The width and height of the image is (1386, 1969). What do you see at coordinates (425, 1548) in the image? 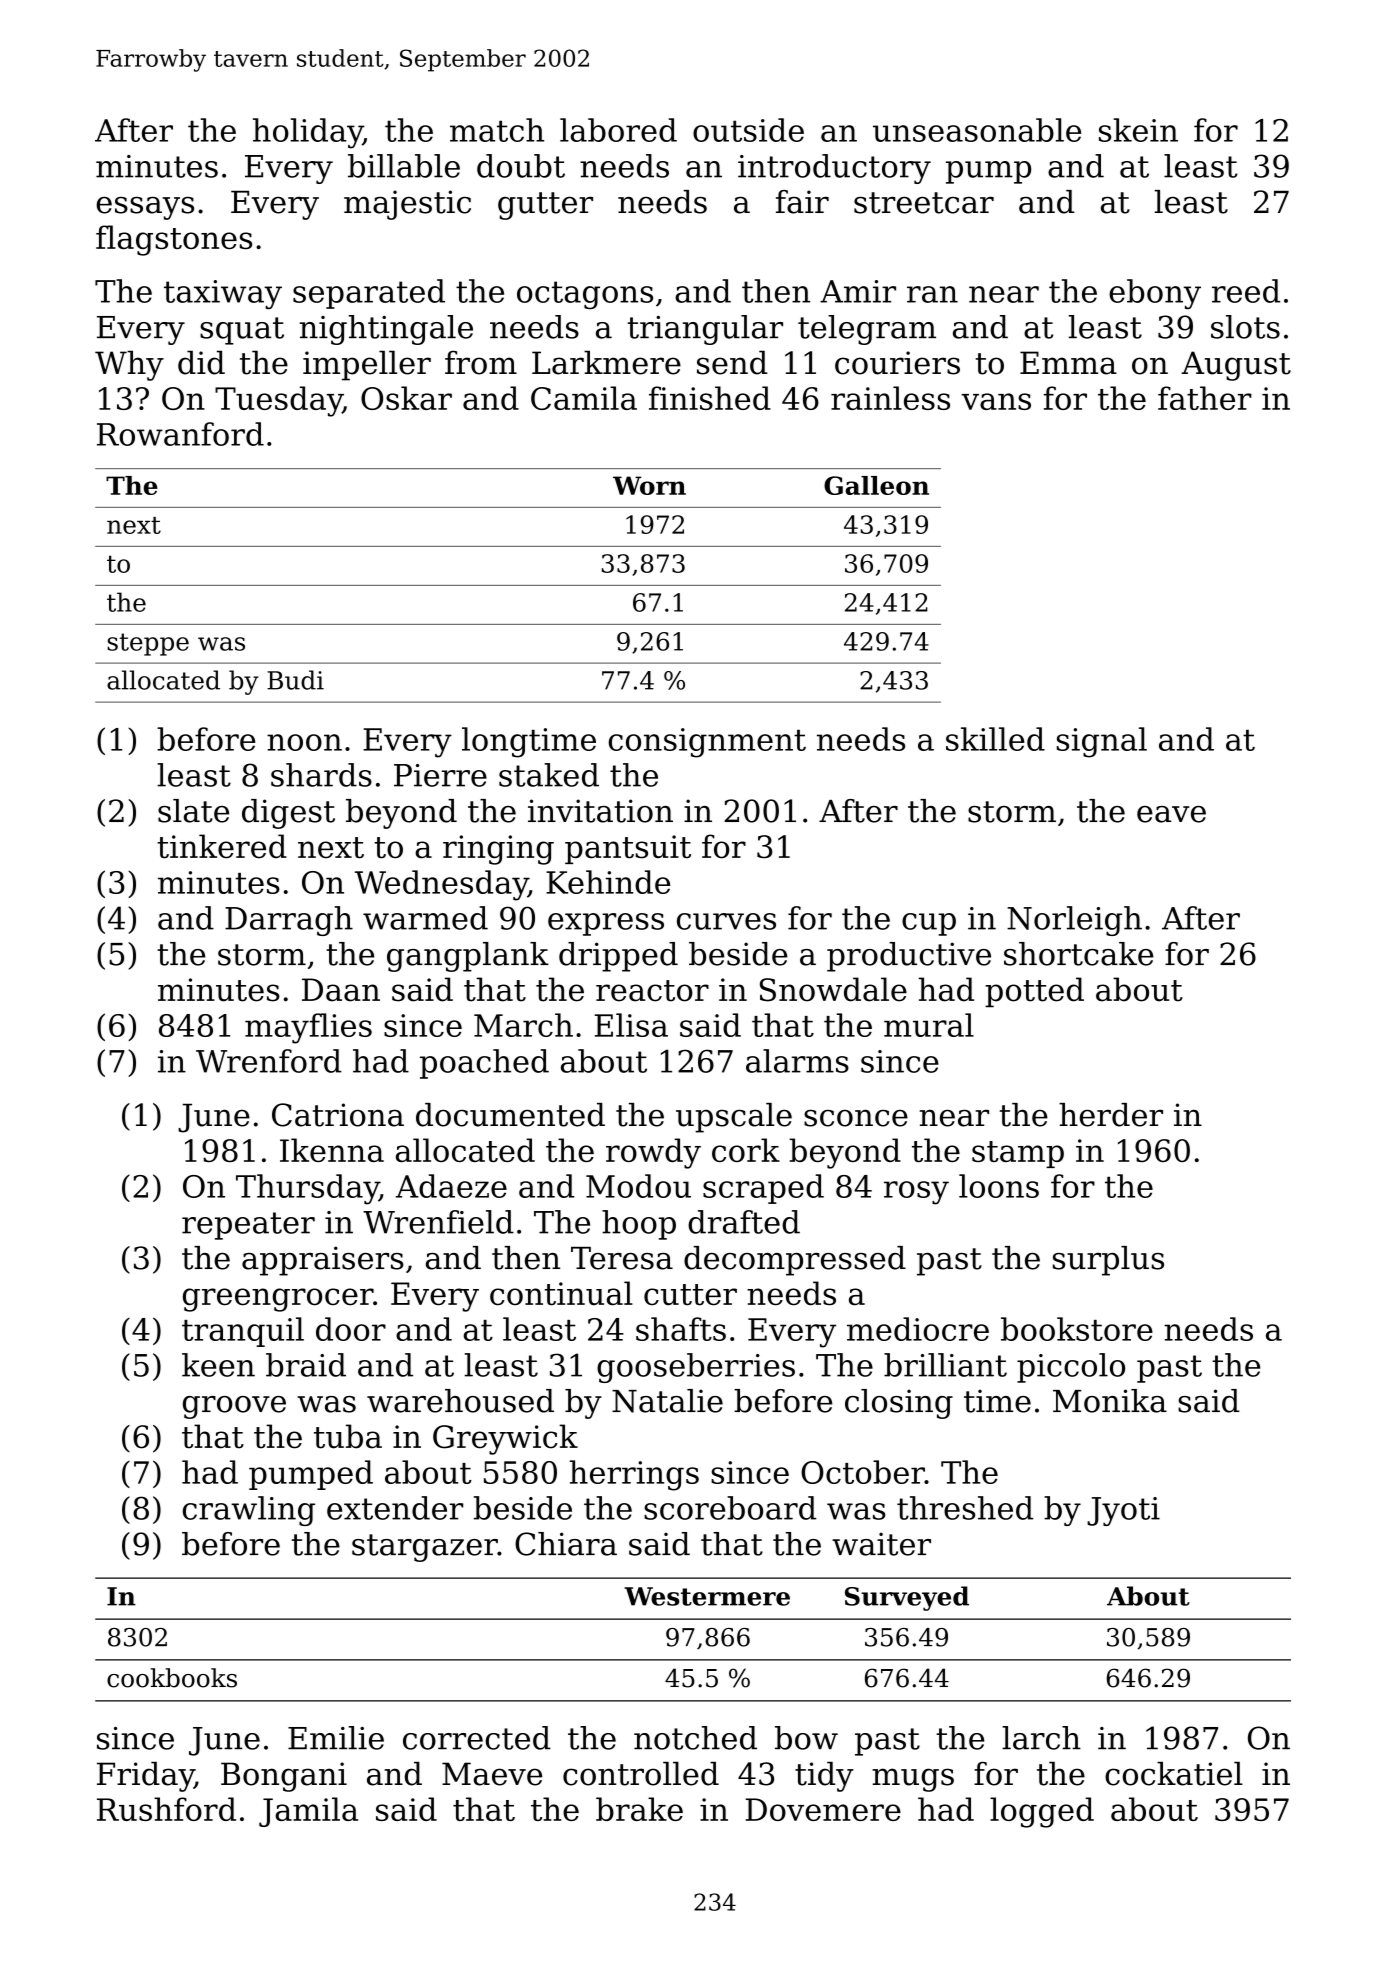
I see `stargazer` at bounding box center [425, 1548].
